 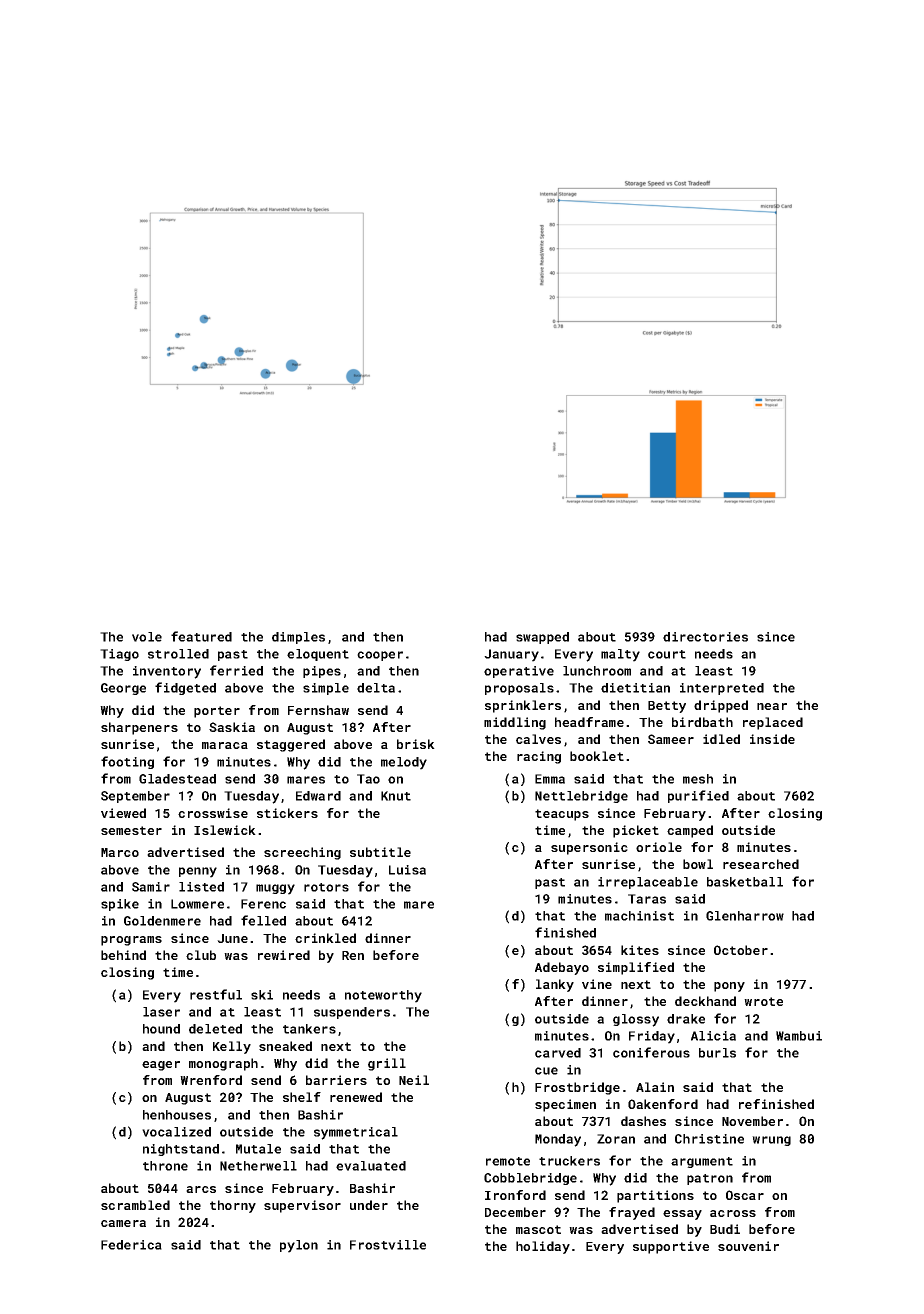 What do you see at coordinates (388, 1245) in the image?
I see `Frostville` at bounding box center [388, 1245].
